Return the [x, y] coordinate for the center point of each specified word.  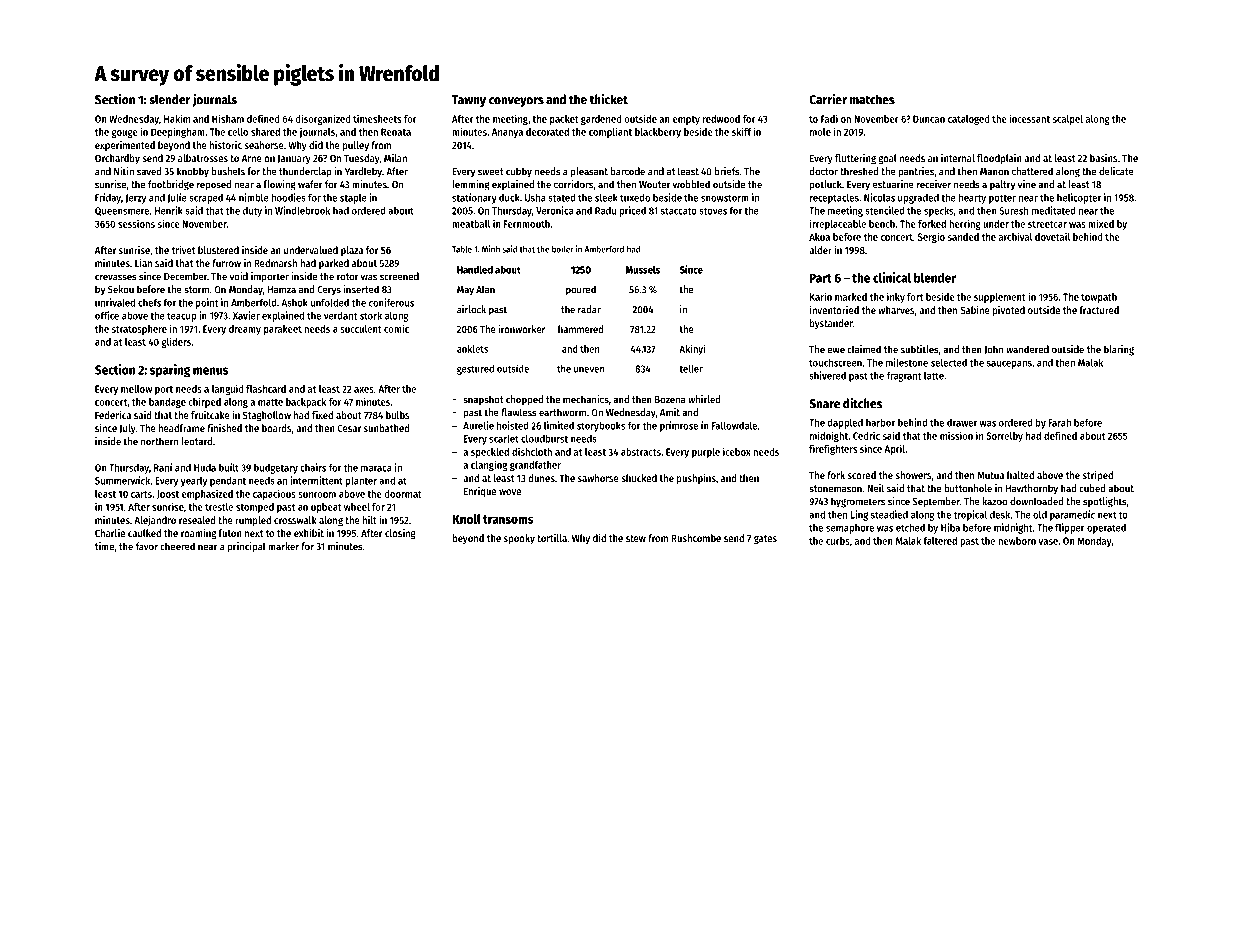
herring [965, 224]
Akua [819, 237]
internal [958, 158]
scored [862, 475]
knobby [193, 172]
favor [147, 546]
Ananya [507, 133]
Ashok [294, 302]
